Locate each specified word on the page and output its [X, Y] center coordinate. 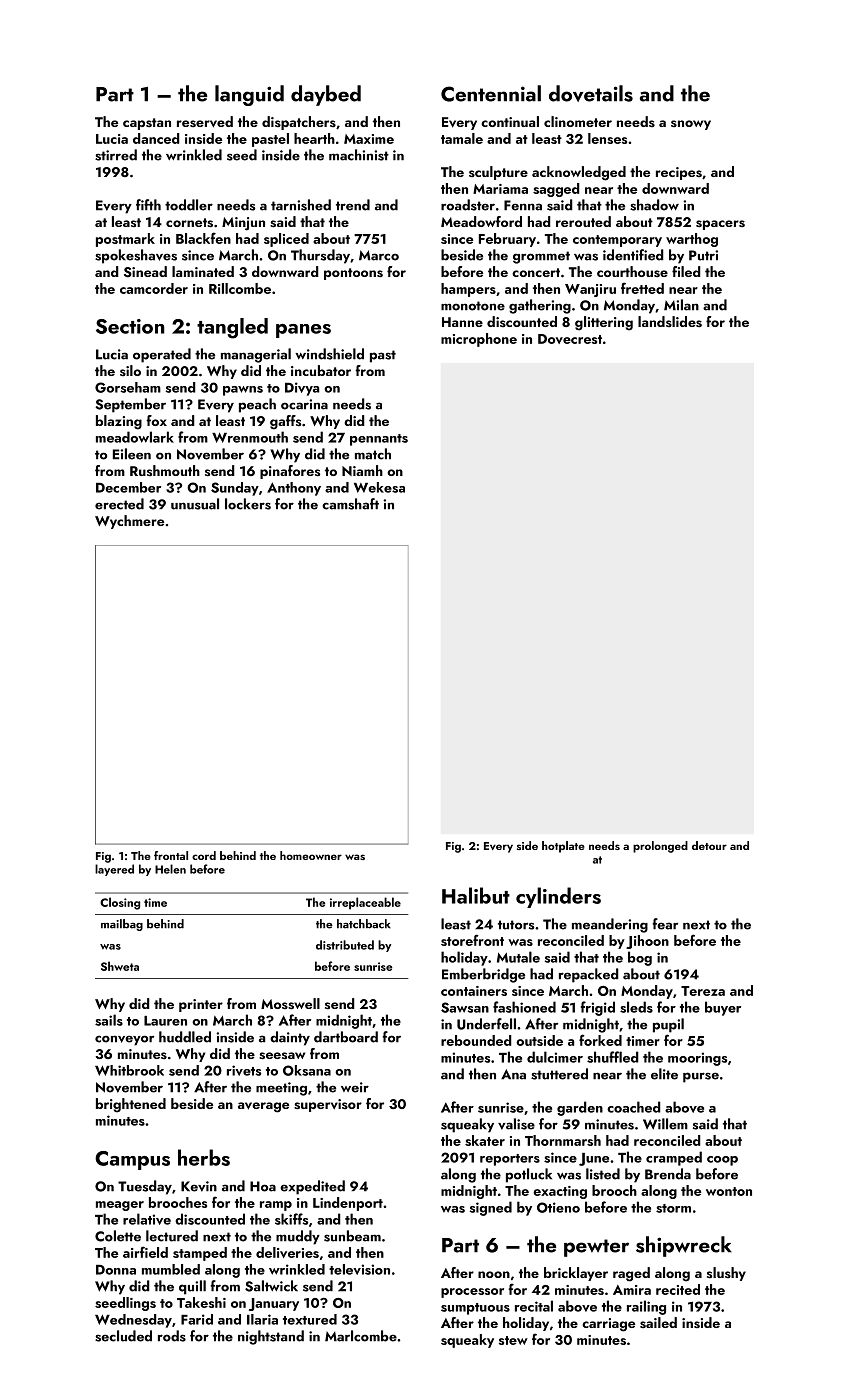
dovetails [591, 93]
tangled [232, 328]
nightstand [271, 1337]
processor [472, 1293]
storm [673, 1208]
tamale [462, 138]
